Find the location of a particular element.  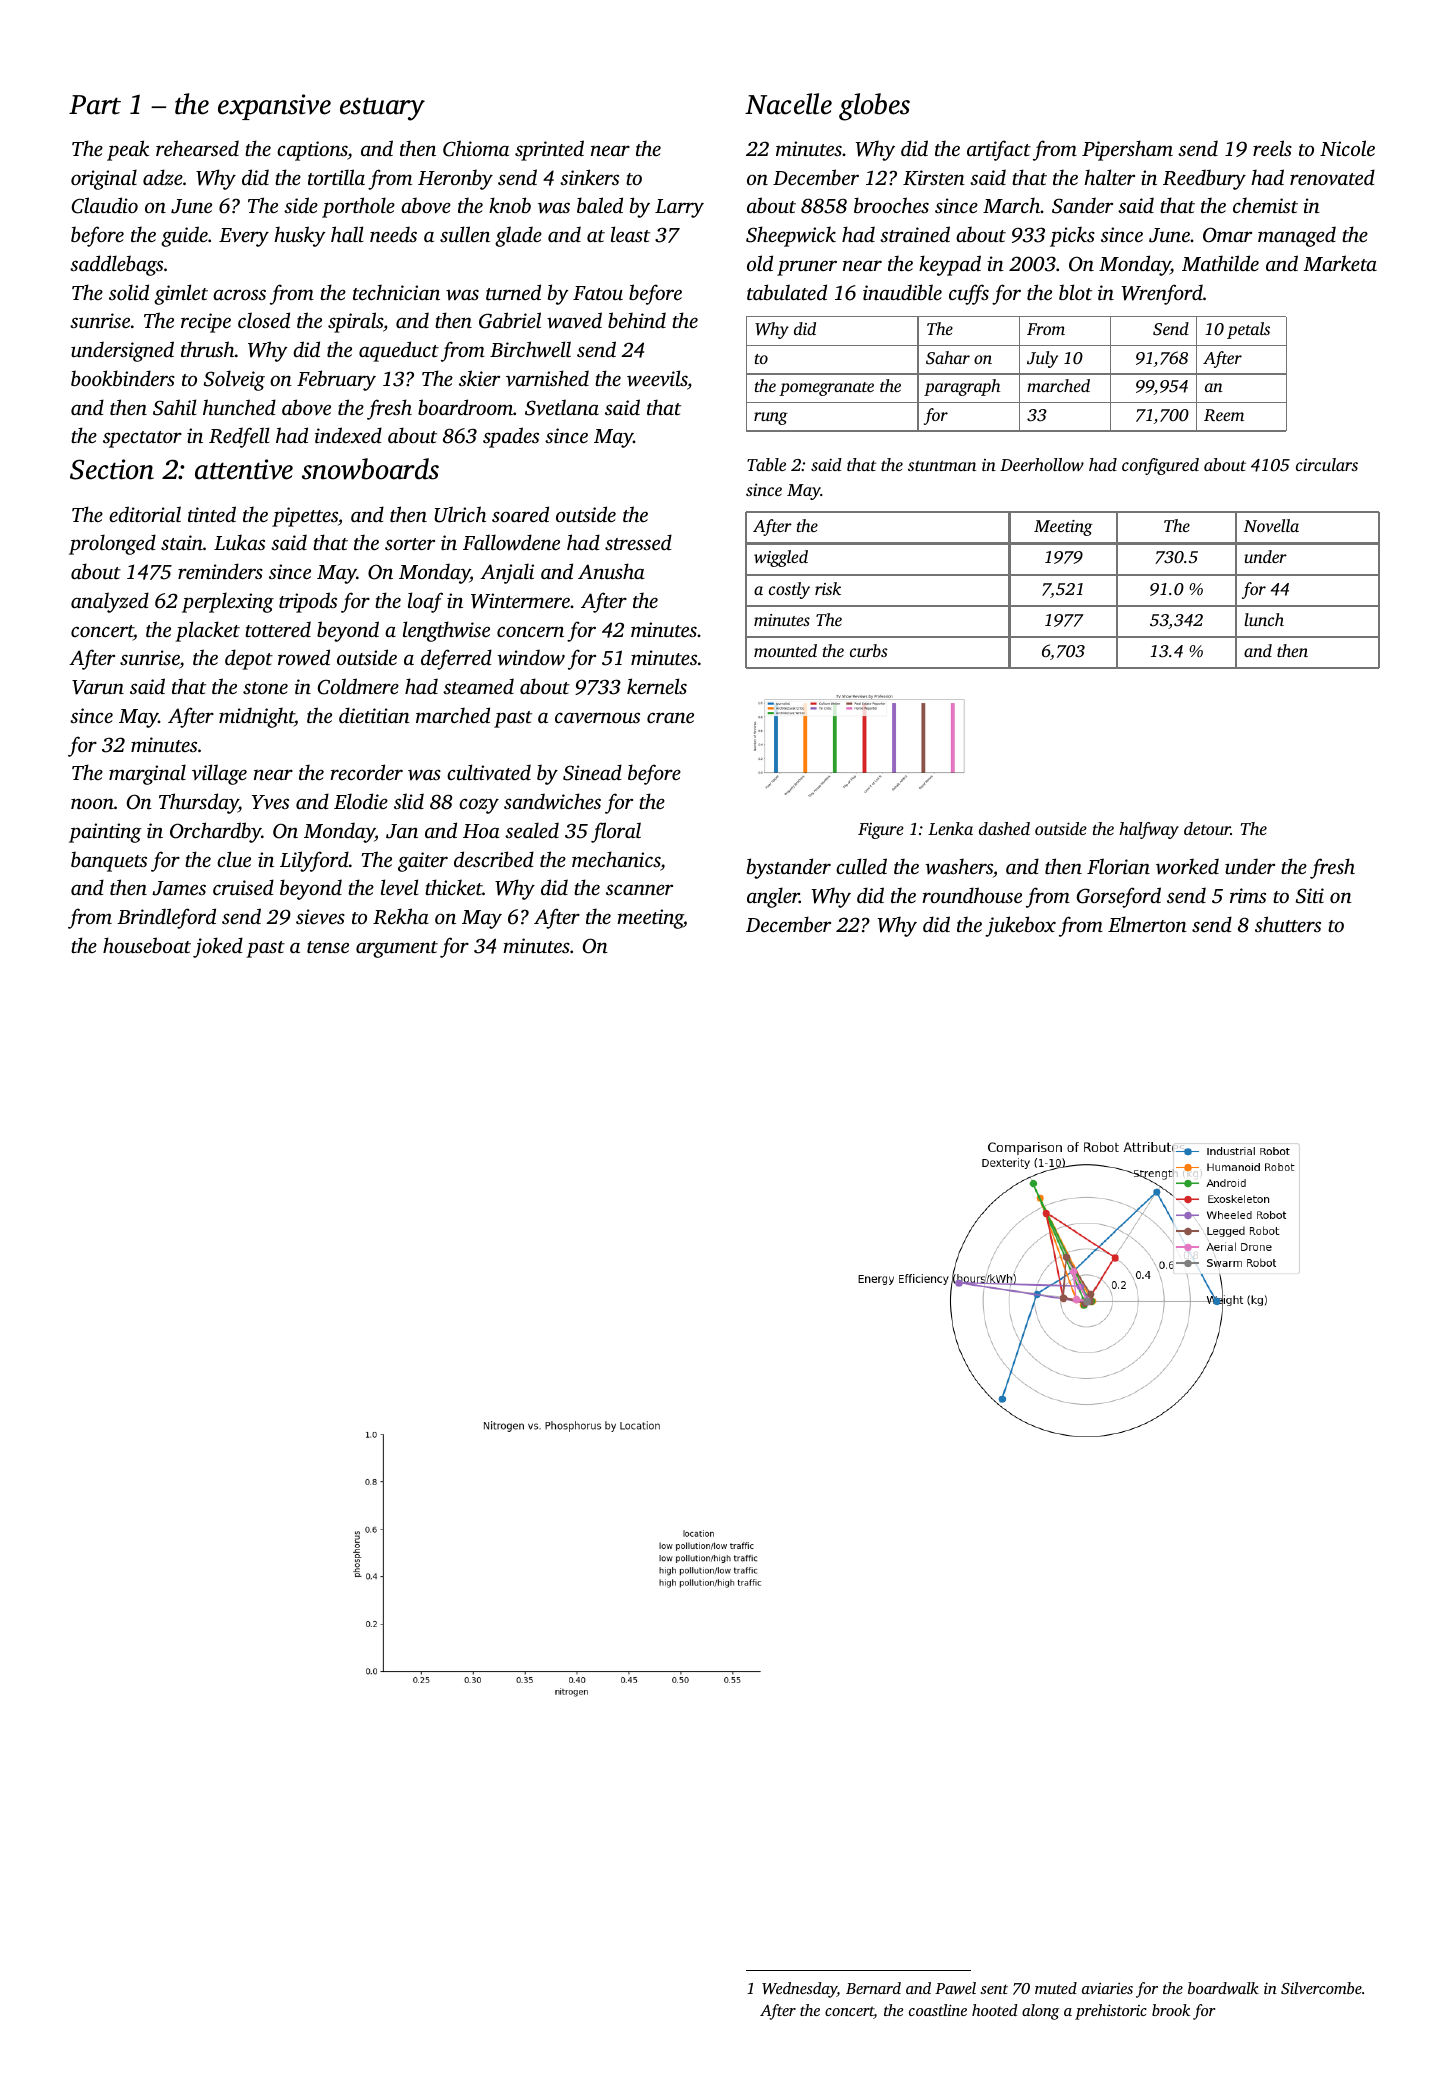

Bernard is located at coordinates (873, 1988).
